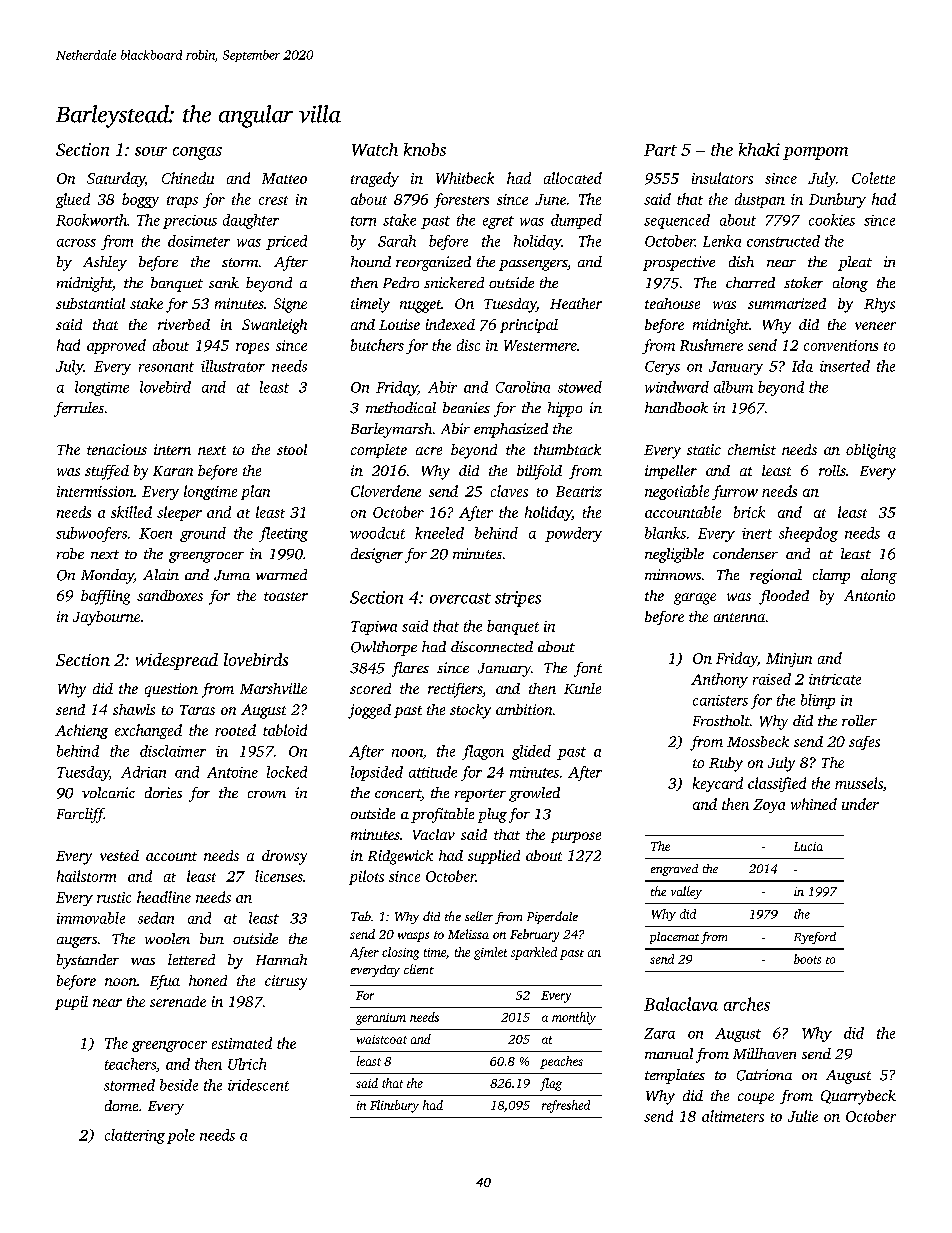 The image size is (952, 1233). I want to click on methodical, so click(401, 407).
